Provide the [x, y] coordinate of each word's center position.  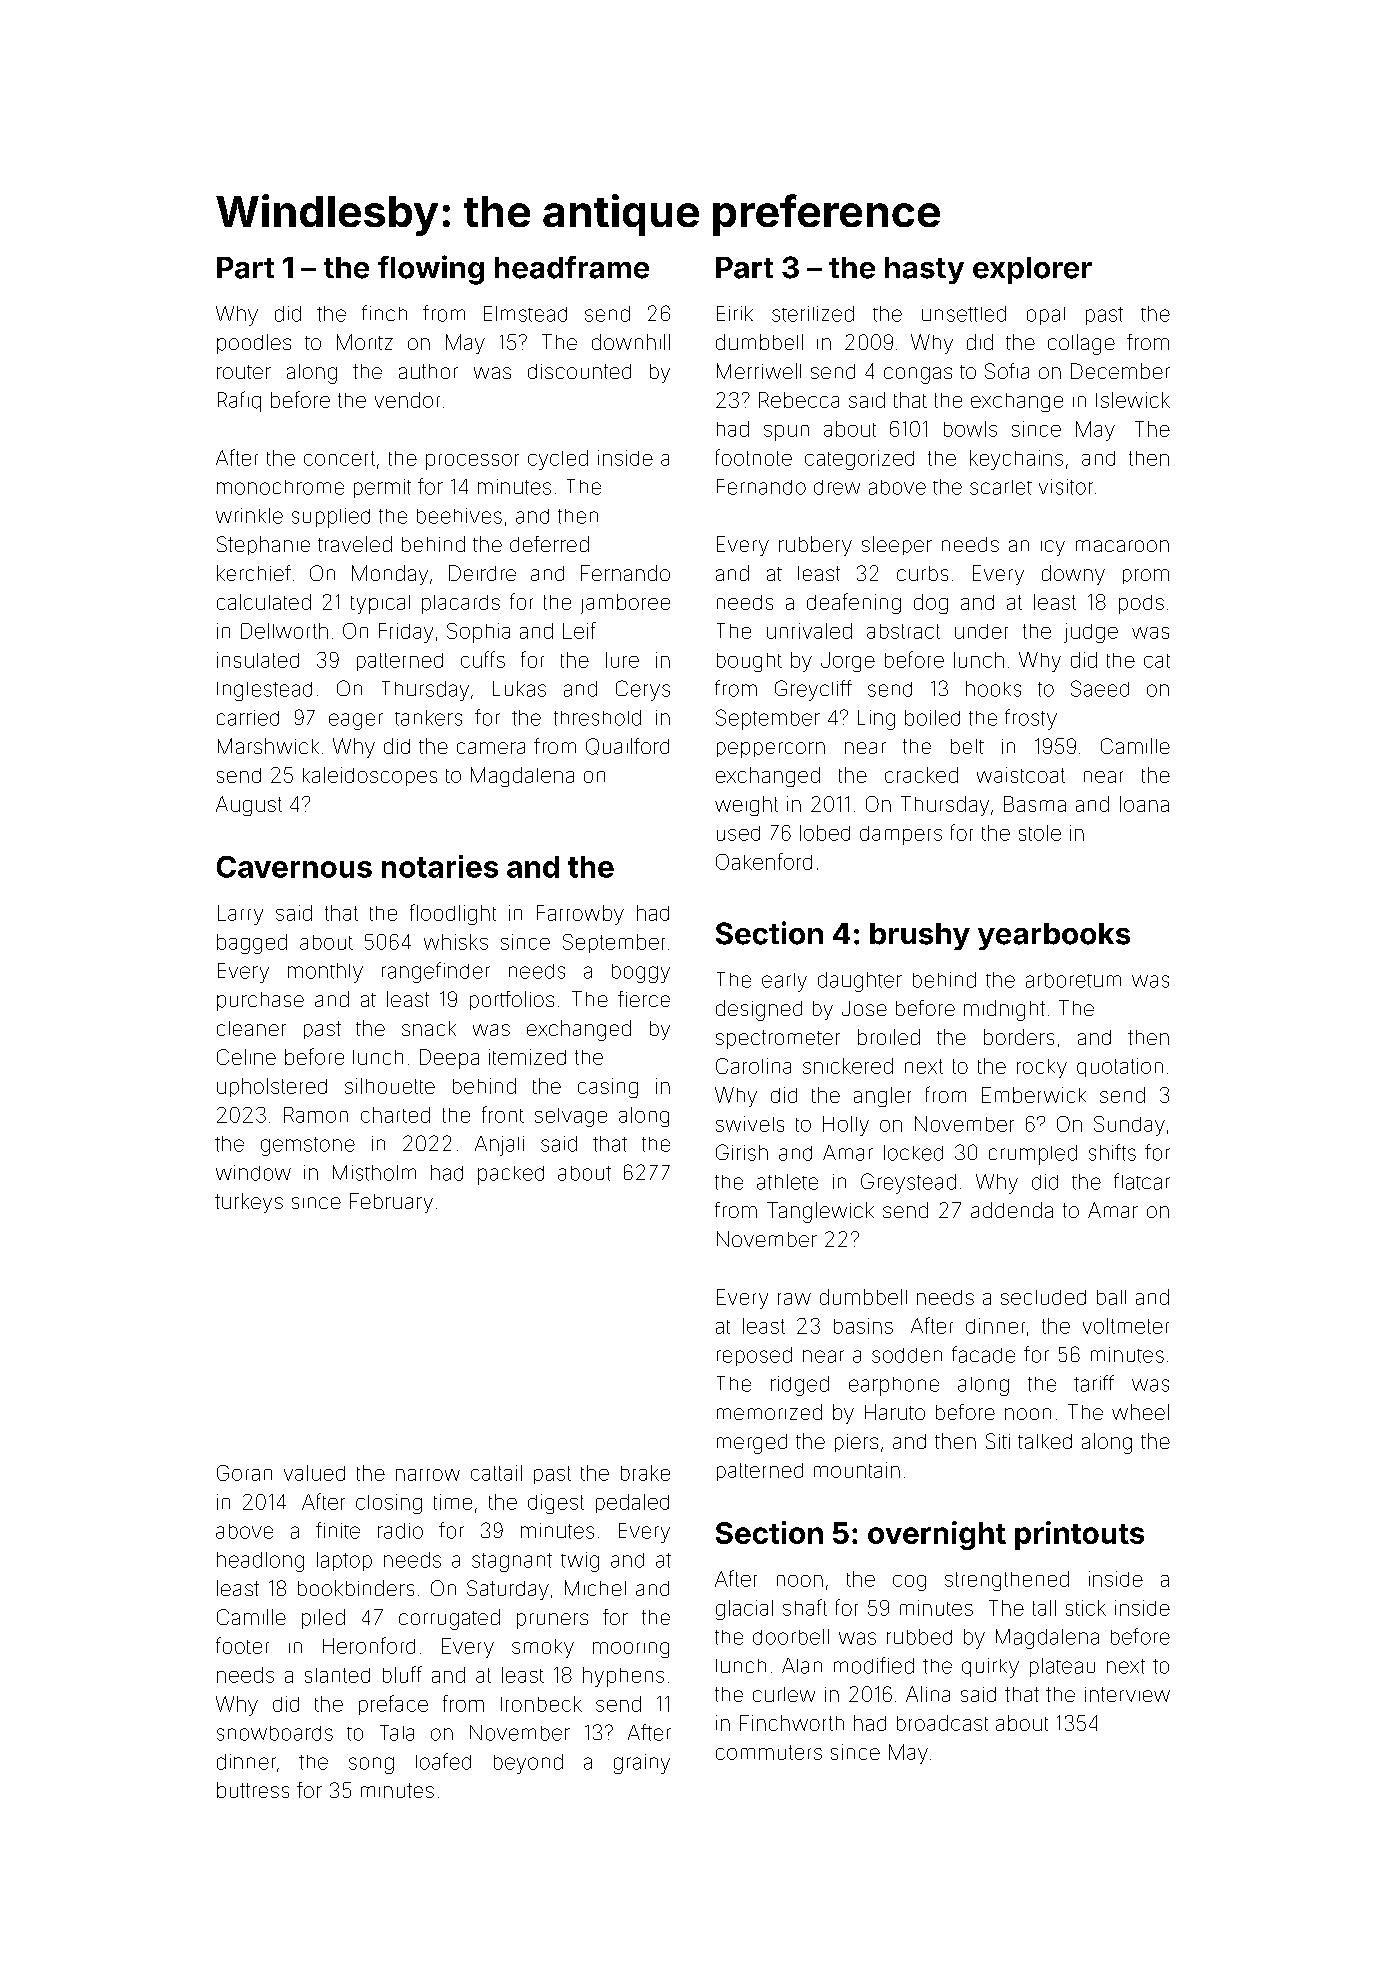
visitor [1066, 487]
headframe [572, 267]
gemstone [308, 1146]
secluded [1043, 1297]
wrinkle [249, 516]
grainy [642, 1764]
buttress [253, 1790]
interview [1127, 1694]
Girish [742, 1152]
